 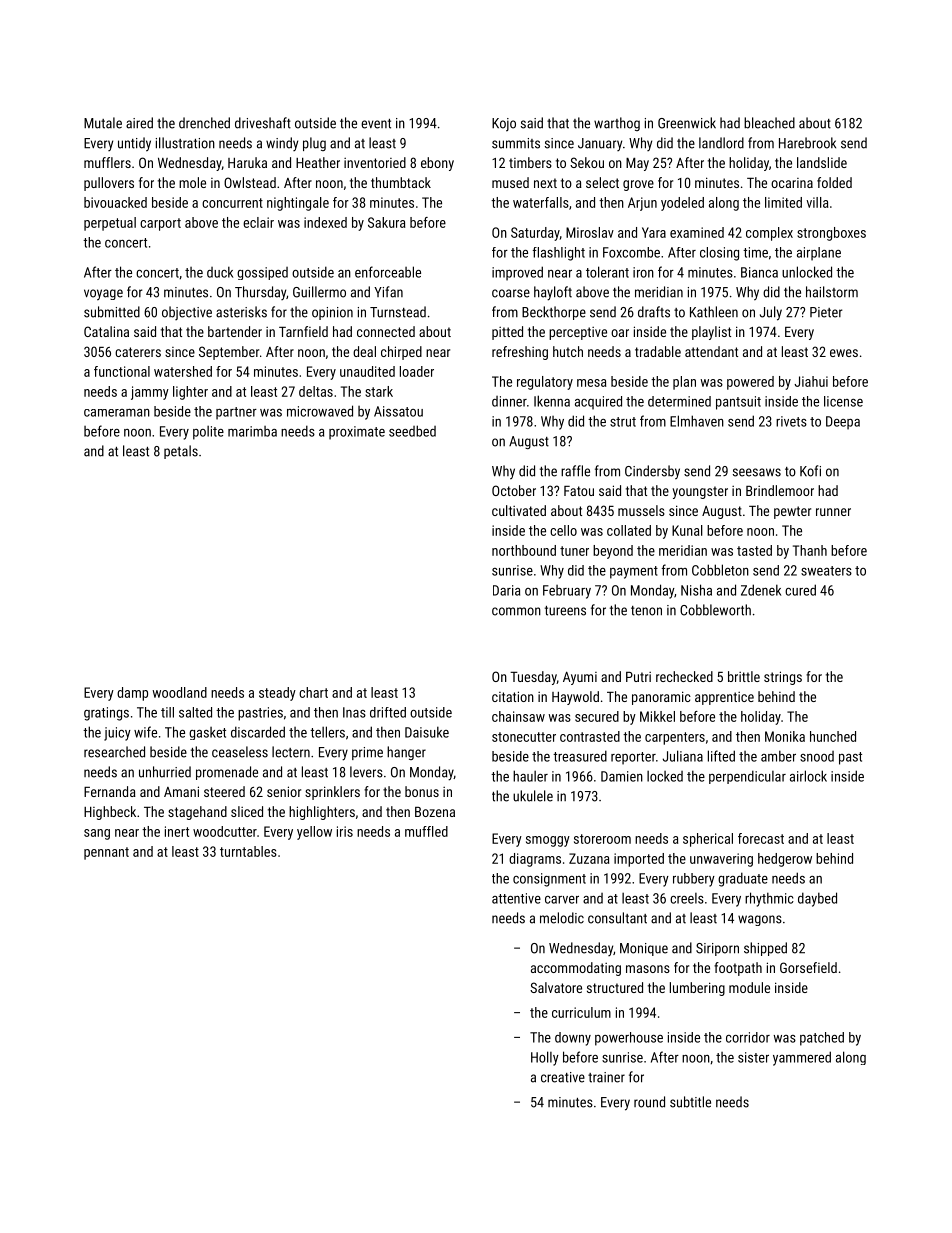 What do you see at coordinates (563, 1077) in the screenshot?
I see `creative` at bounding box center [563, 1077].
